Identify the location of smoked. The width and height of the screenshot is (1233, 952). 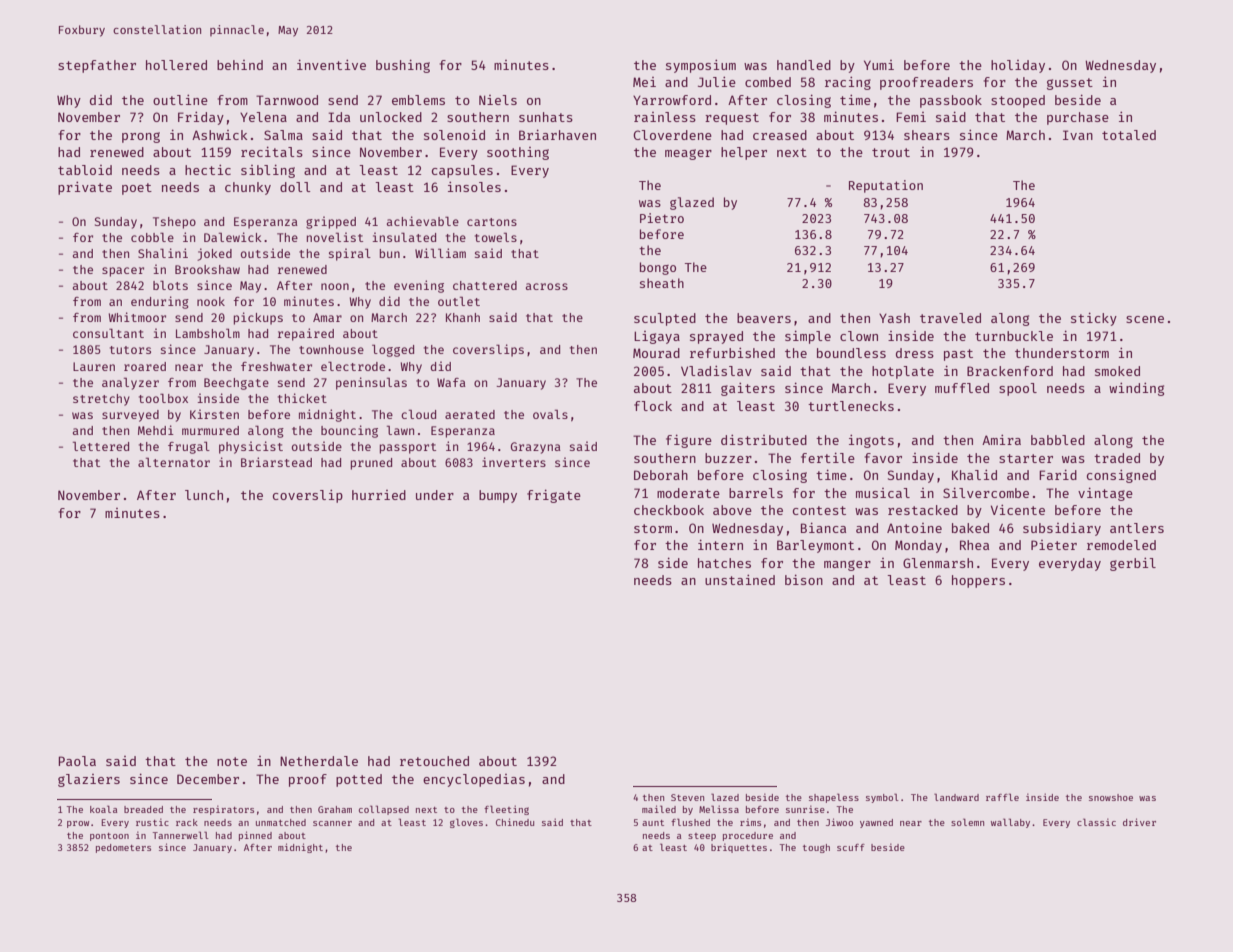
(1117, 371).
